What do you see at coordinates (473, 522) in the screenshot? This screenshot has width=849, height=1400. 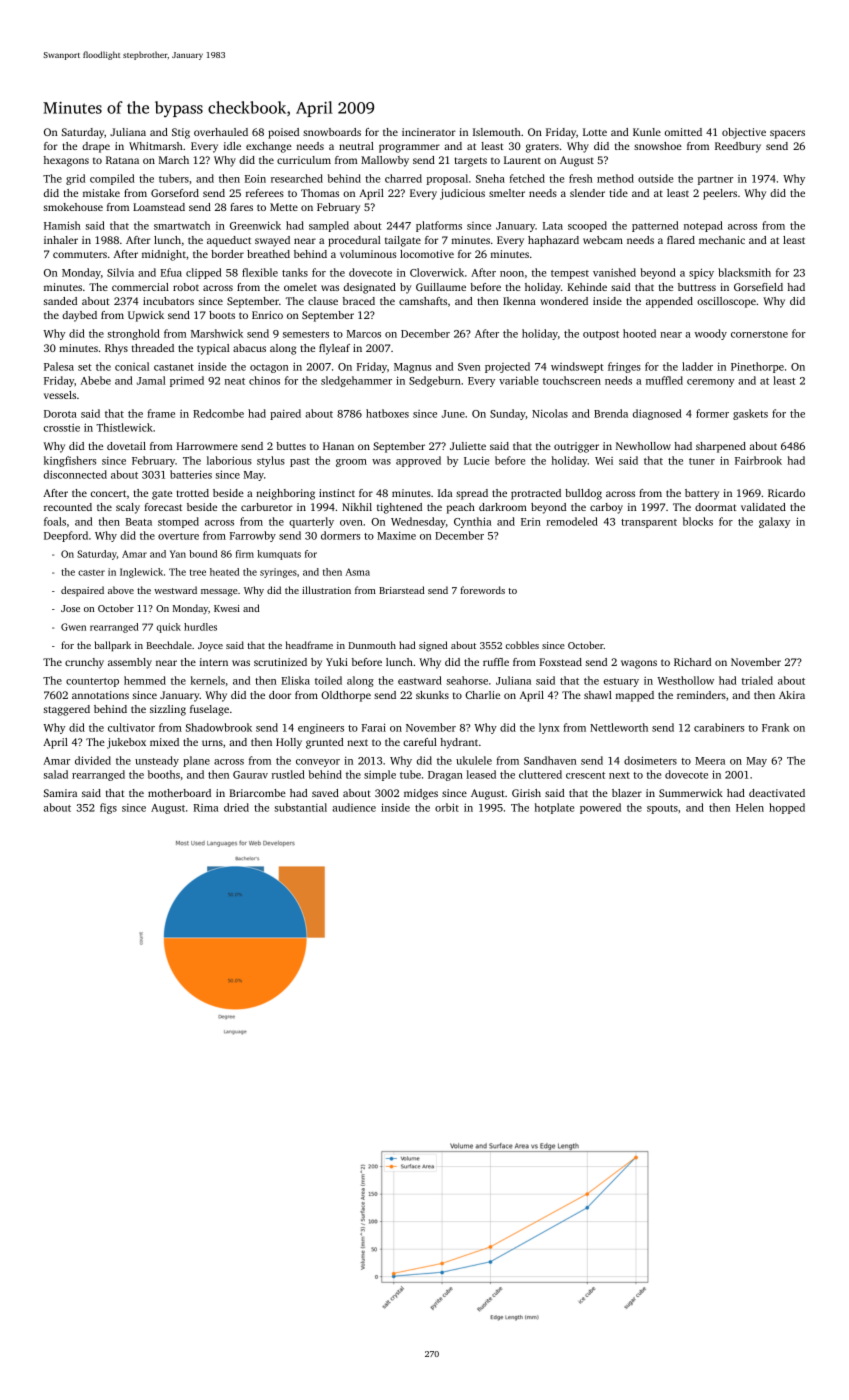 I see `Cynthia` at bounding box center [473, 522].
